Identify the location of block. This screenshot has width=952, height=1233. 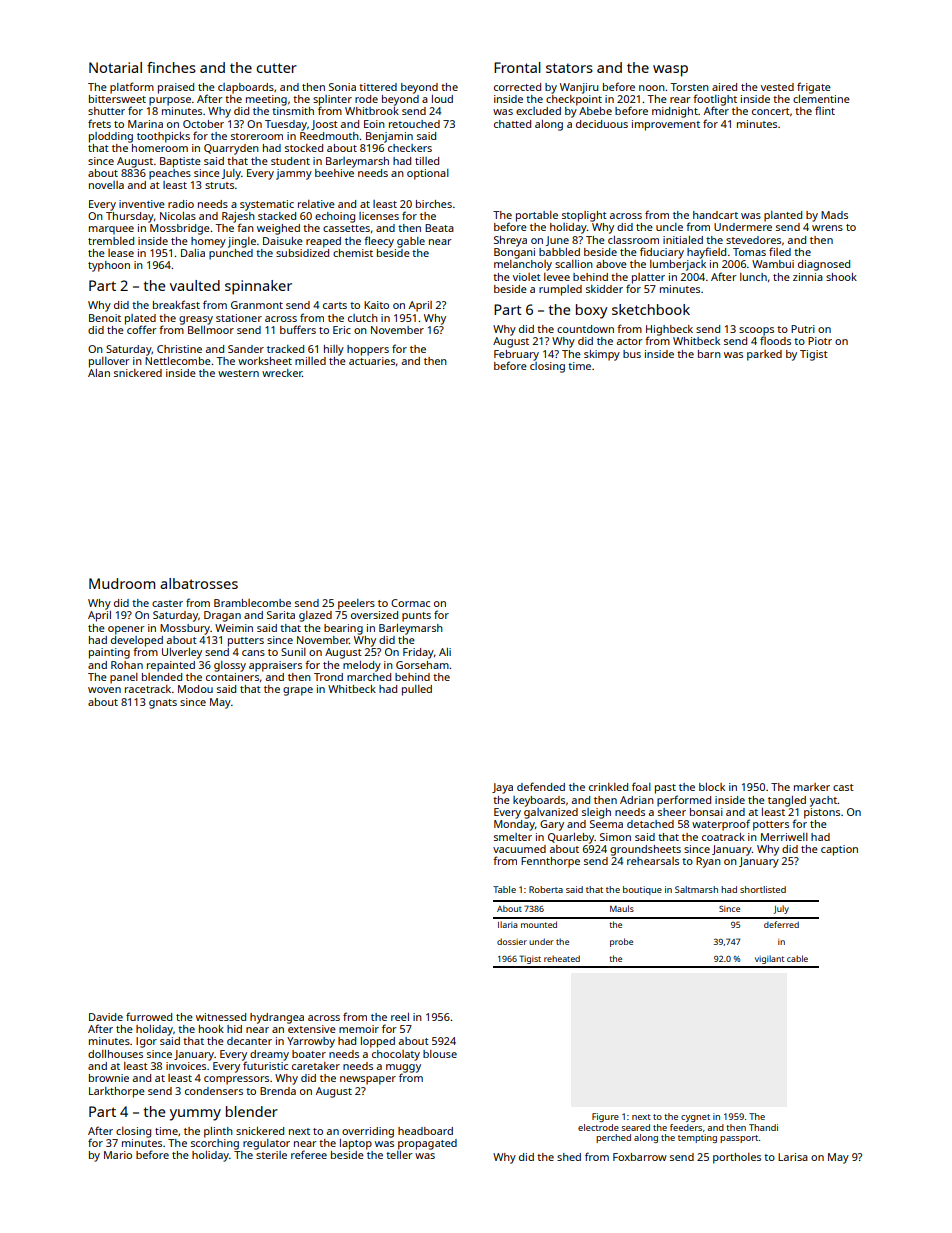
(712, 787).
